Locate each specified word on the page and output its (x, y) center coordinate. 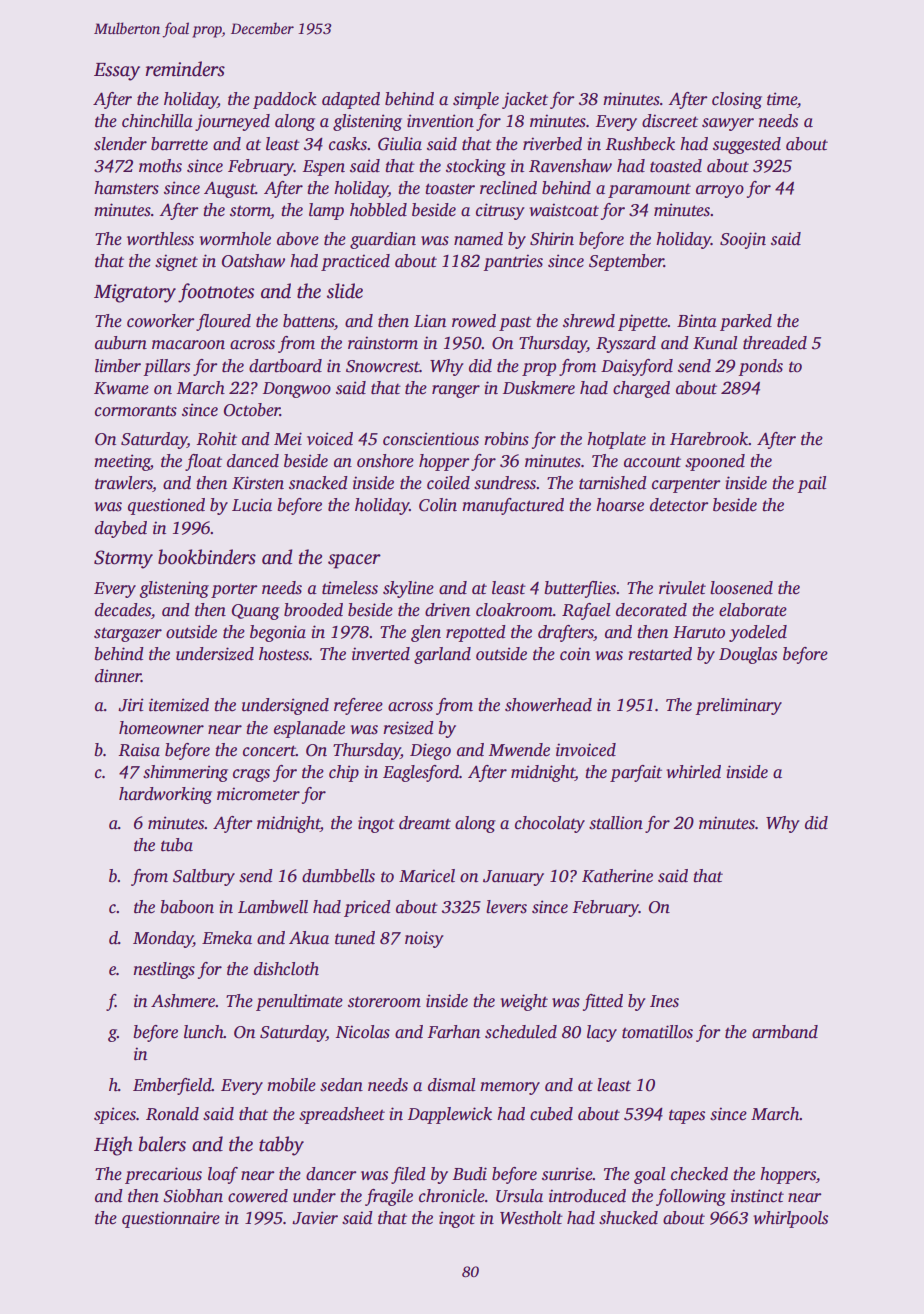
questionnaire (171, 1219)
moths (160, 166)
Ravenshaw (570, 166)
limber (118, 366)
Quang (255, 612)
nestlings (164, 970)
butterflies (580, 589)
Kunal (715, 343)
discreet (670, 121)
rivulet (682, 588)
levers (506, 907)
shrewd (589, 321)
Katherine (617, 876)
